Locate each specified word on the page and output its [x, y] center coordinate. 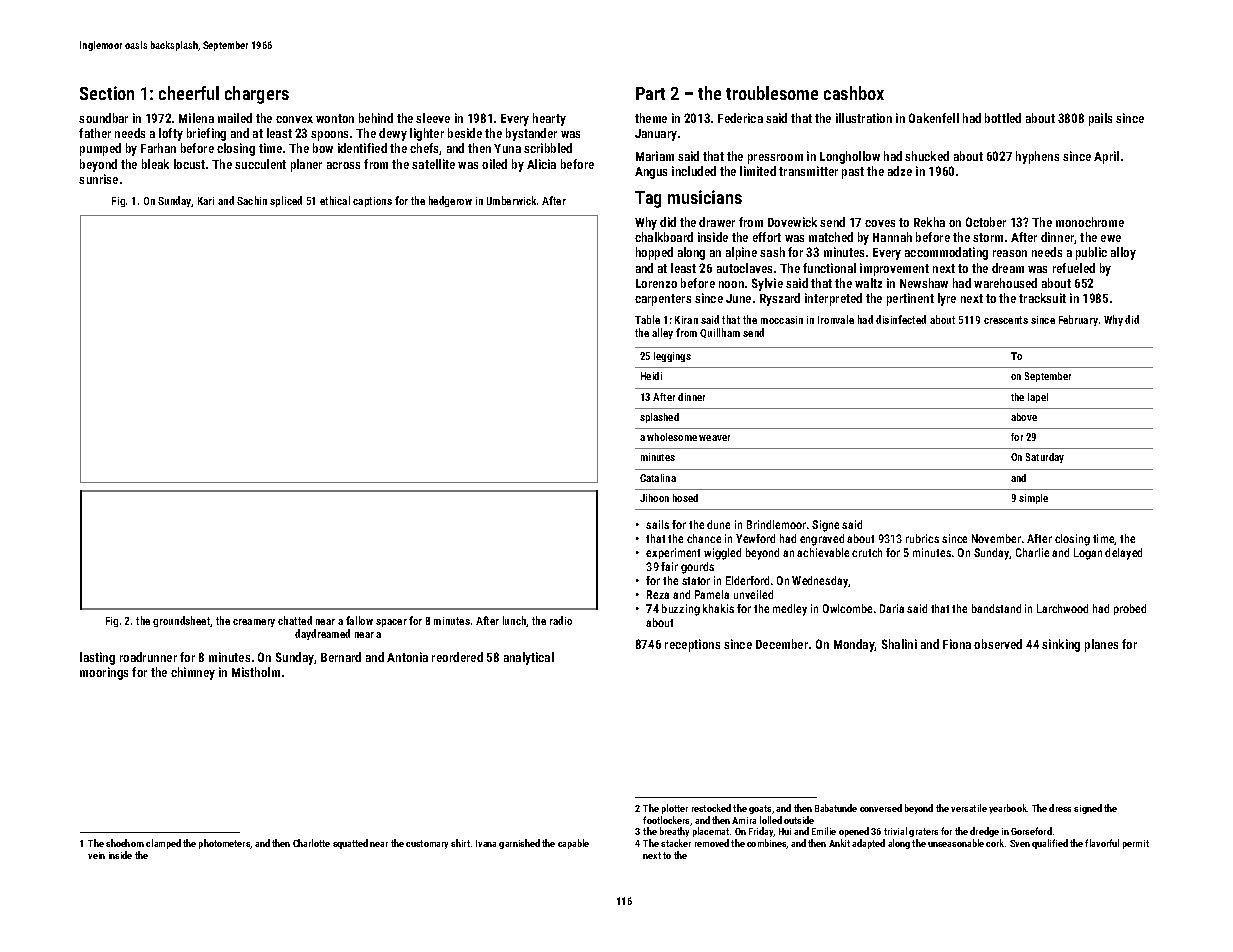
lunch [515, 621]
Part [650, 93]
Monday [854, 645]
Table [647, 319]
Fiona [957, 644]
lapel [1038, 398]
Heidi [651, 376]
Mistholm [256, 672]
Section [107, 93]
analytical [529, 658]
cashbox [854, 93]
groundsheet [182, 621]
